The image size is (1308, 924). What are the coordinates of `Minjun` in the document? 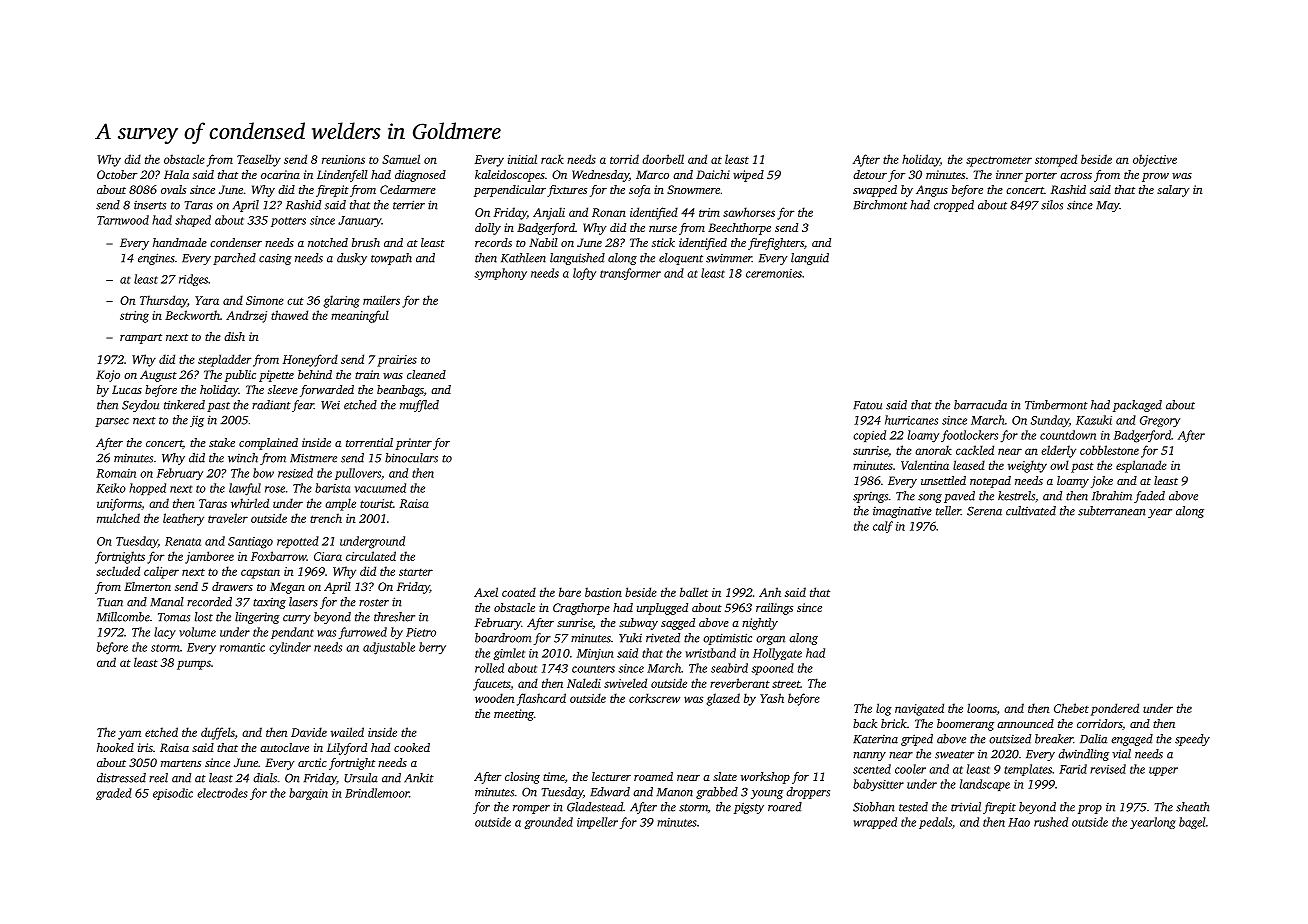 It's located at (595, 654).
